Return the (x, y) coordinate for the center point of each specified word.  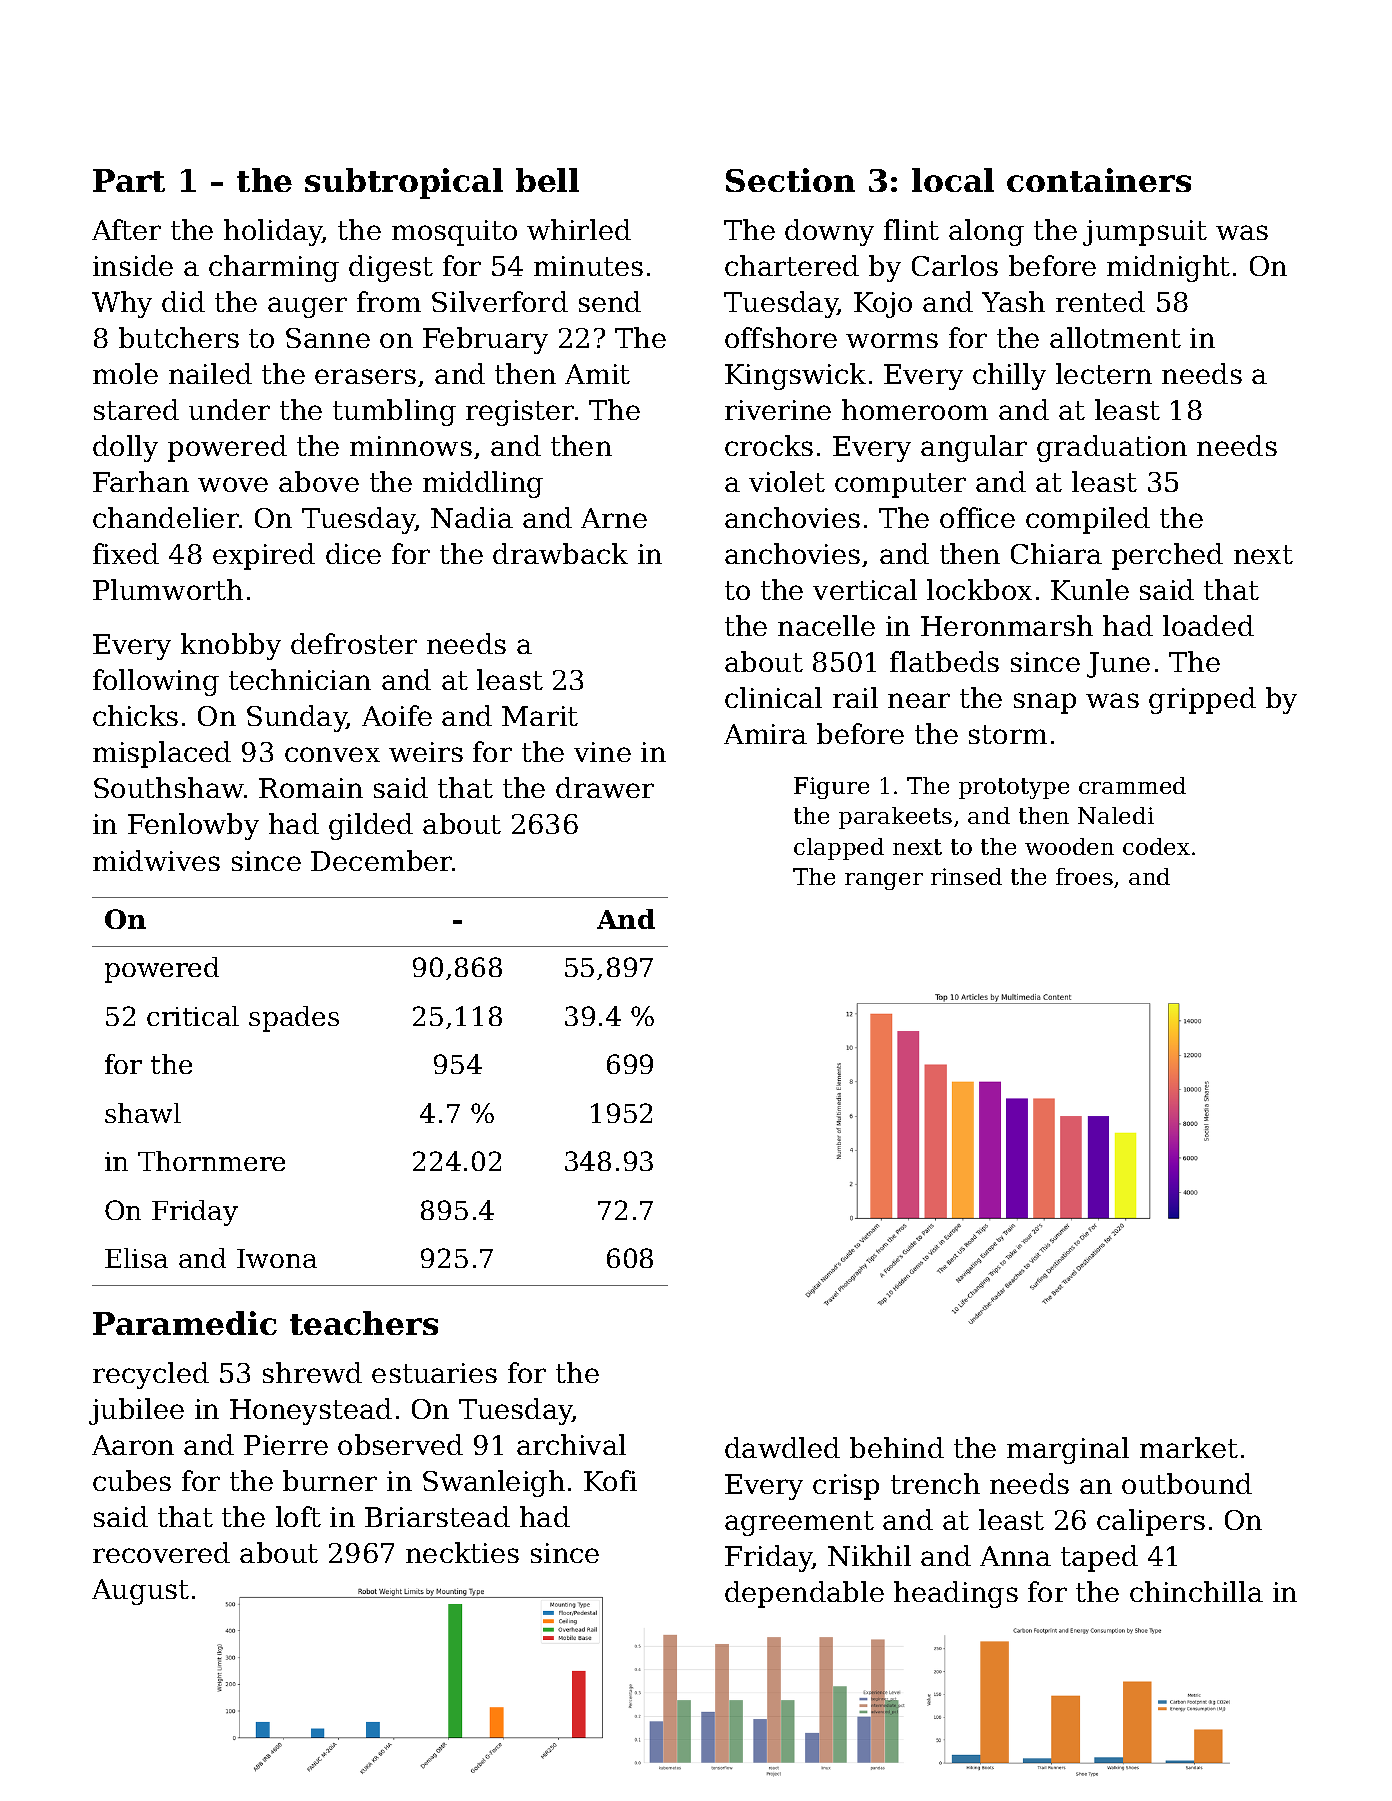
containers (1099, 180)
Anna (1015, 1556)
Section (790, 180)
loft (298, 1516)
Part (129, 180)
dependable (804, 1594)
